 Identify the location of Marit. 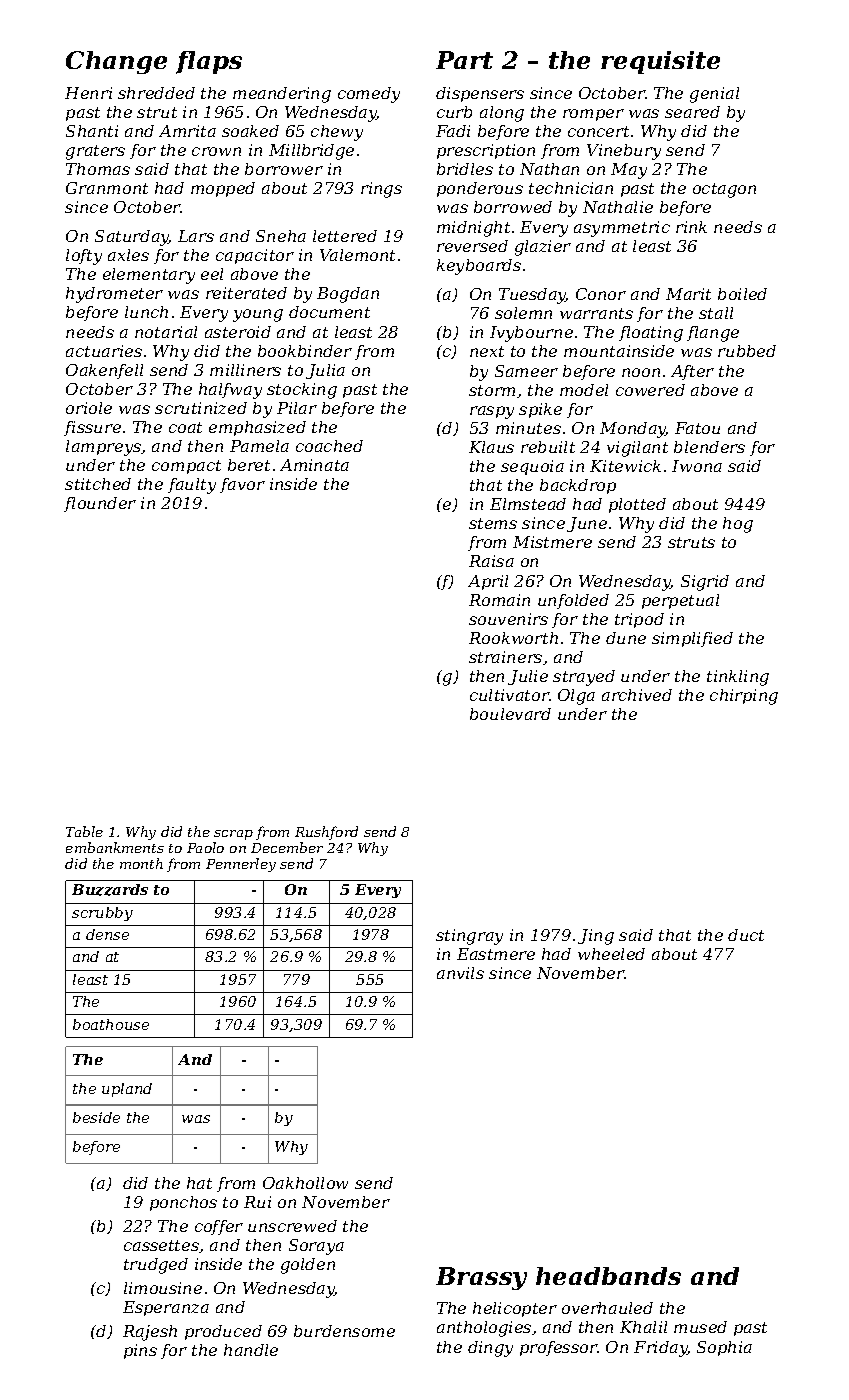
(688, 294).
